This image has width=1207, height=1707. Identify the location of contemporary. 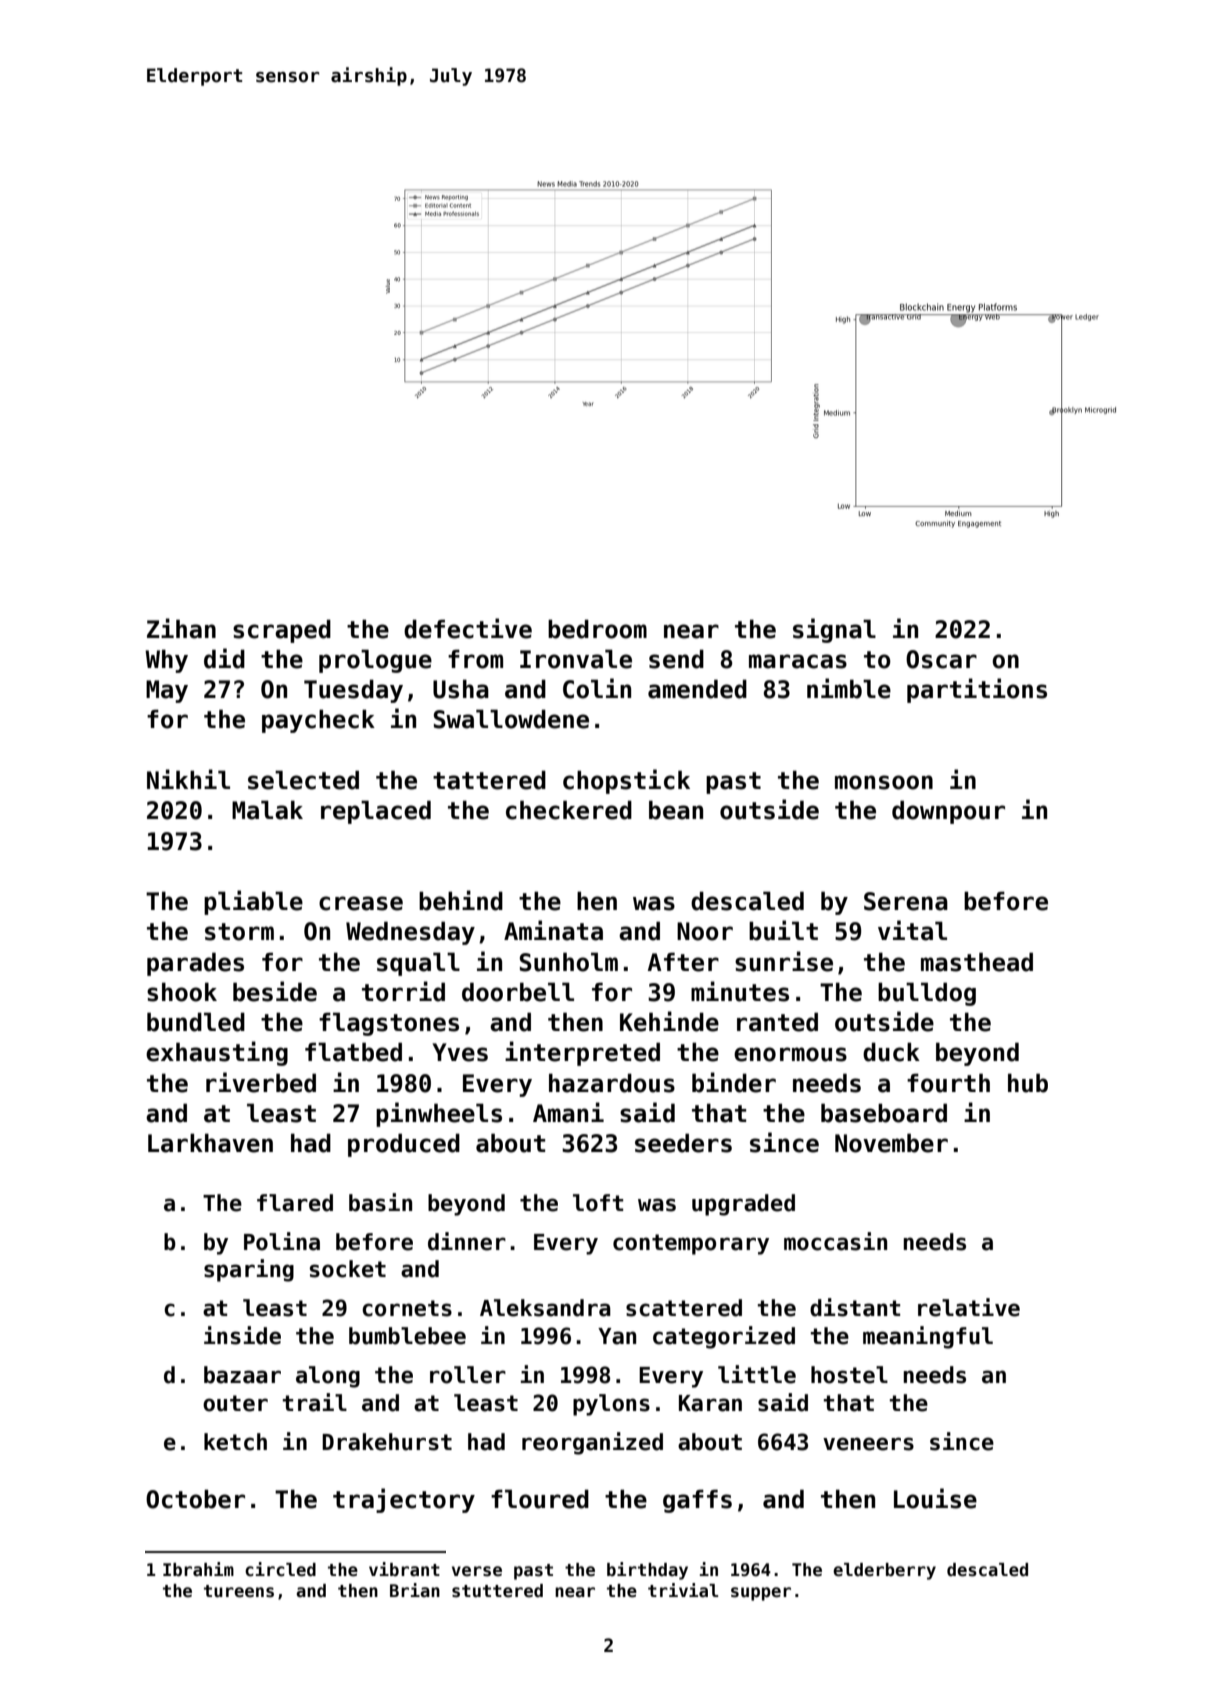
(691, 1244).
